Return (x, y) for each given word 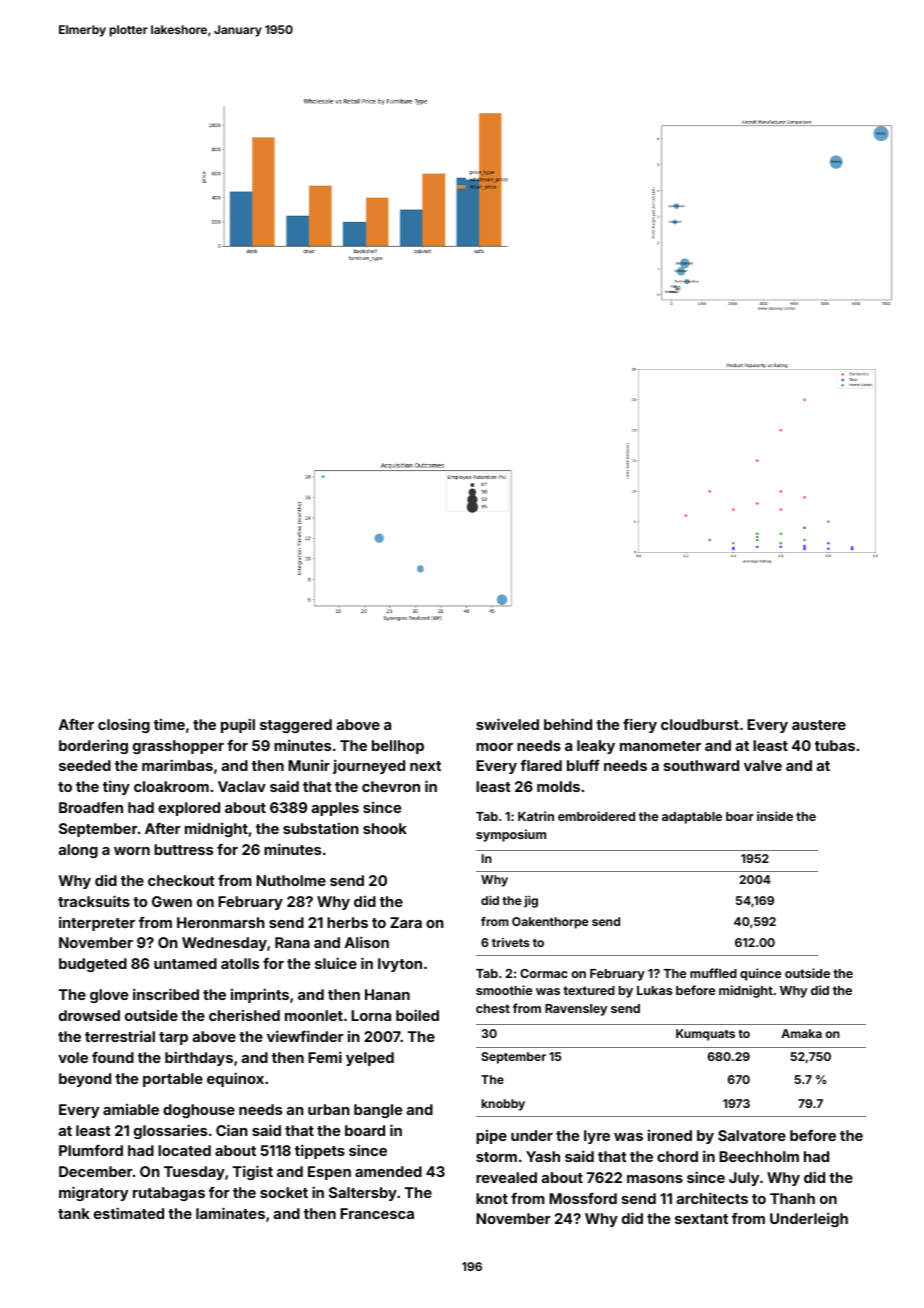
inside (775, 816)
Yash (543, 1156)
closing (124, 725)
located (184, 1150)
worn (132, 851)
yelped (370, 1059)
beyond (85, 1080)
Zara (406, 922)
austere (819, 725)
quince (760, 974)
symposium (511, 835)
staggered (296, 726)
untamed (185, 963)
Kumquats (705, 1035)
